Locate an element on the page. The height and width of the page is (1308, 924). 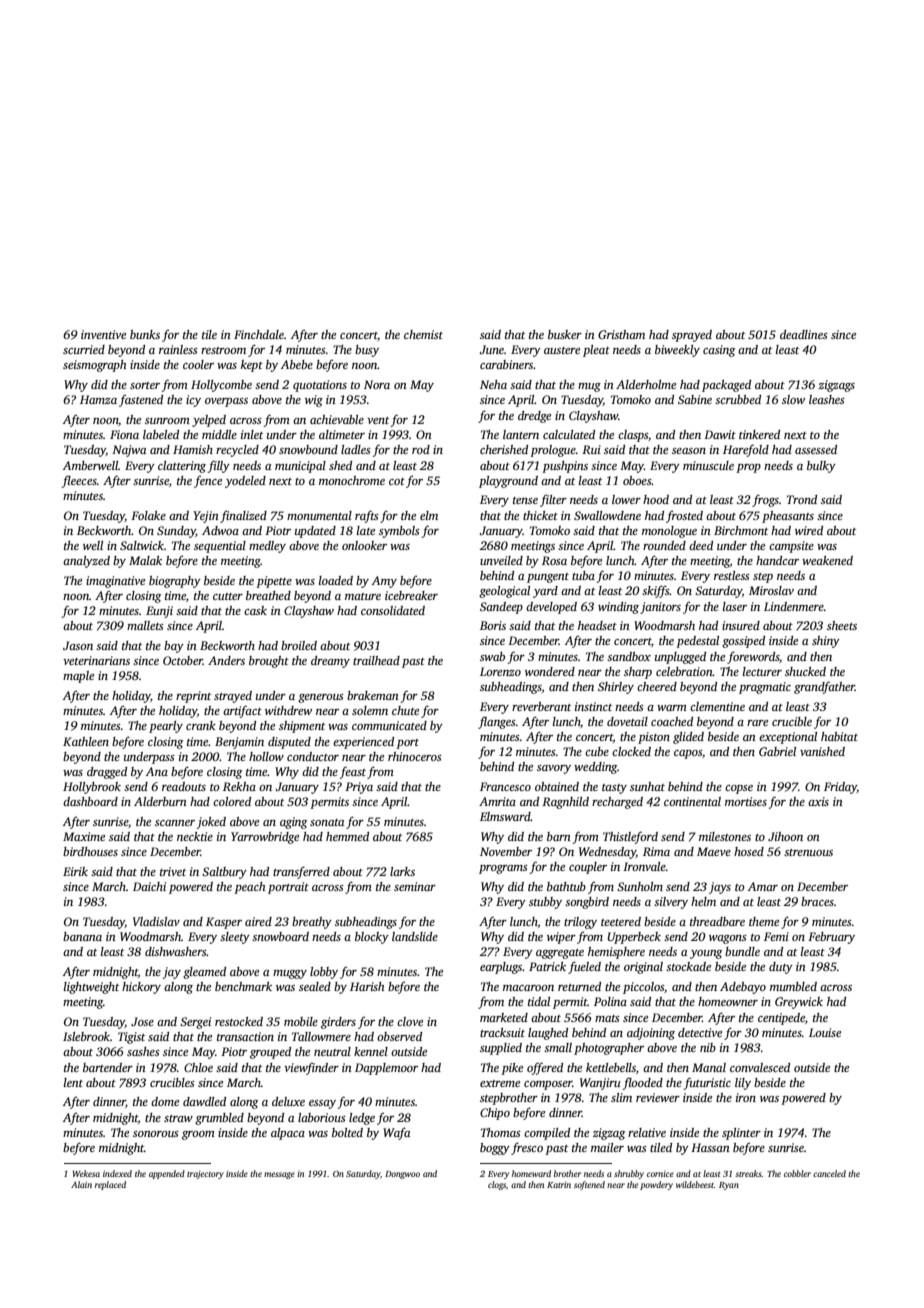
Lindenmere is located at coordinates (794, 606).
